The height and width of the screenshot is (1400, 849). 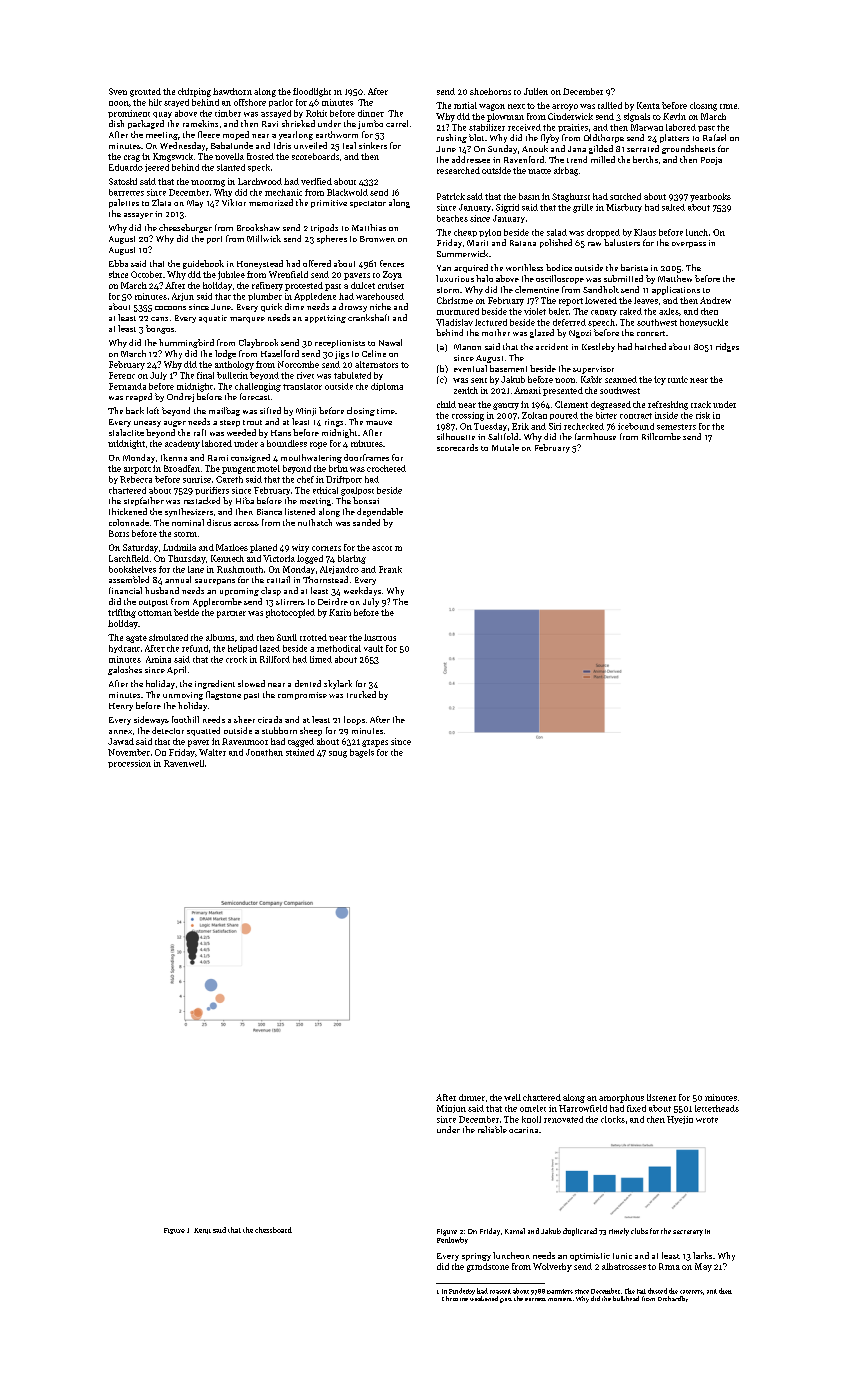 What do you see at coordinates (451, 1109) in the screenshot?
I see `Minjun` at bounding box center [451, 1109].
